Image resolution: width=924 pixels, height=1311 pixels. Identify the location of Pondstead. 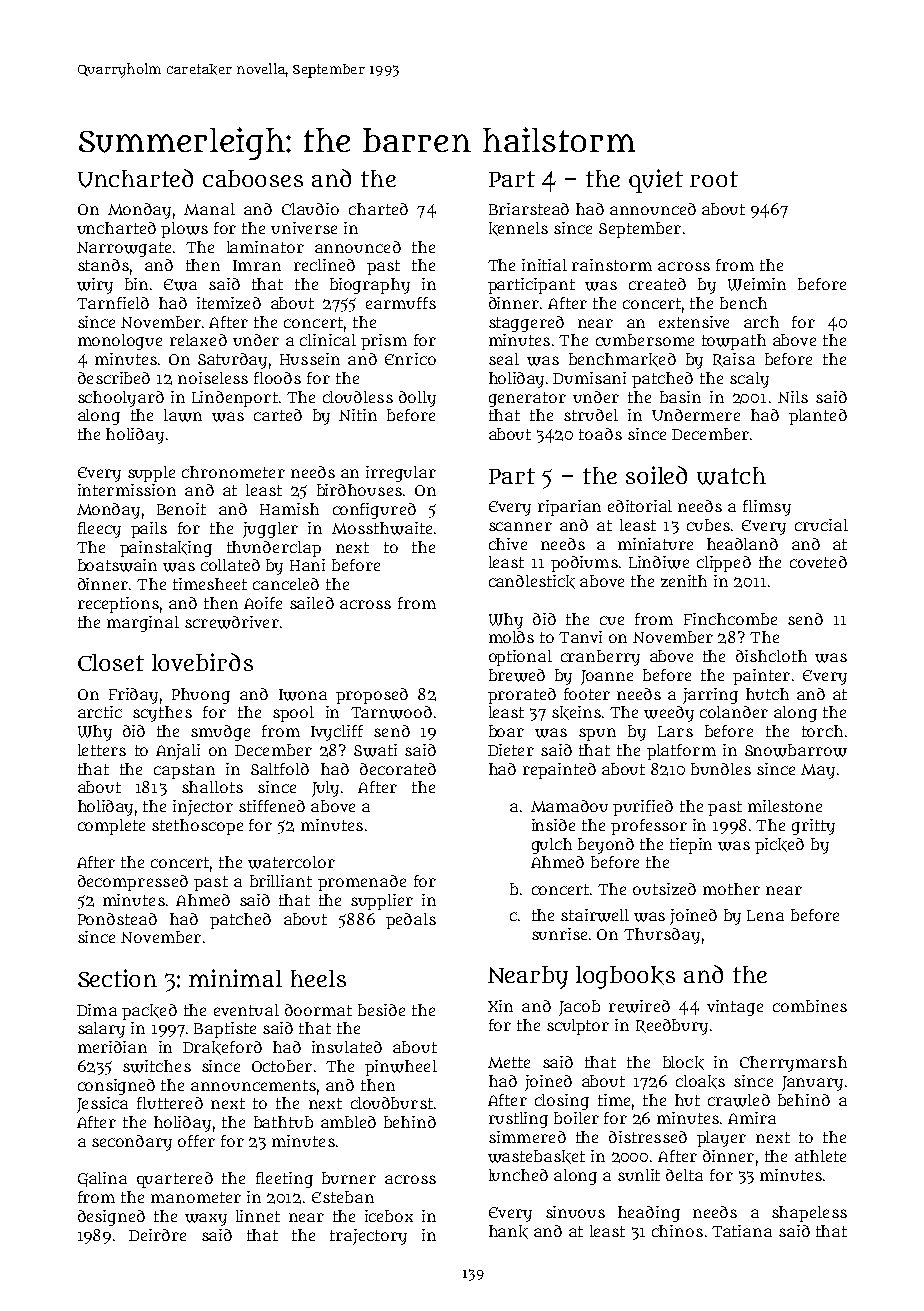
(117, 919).
